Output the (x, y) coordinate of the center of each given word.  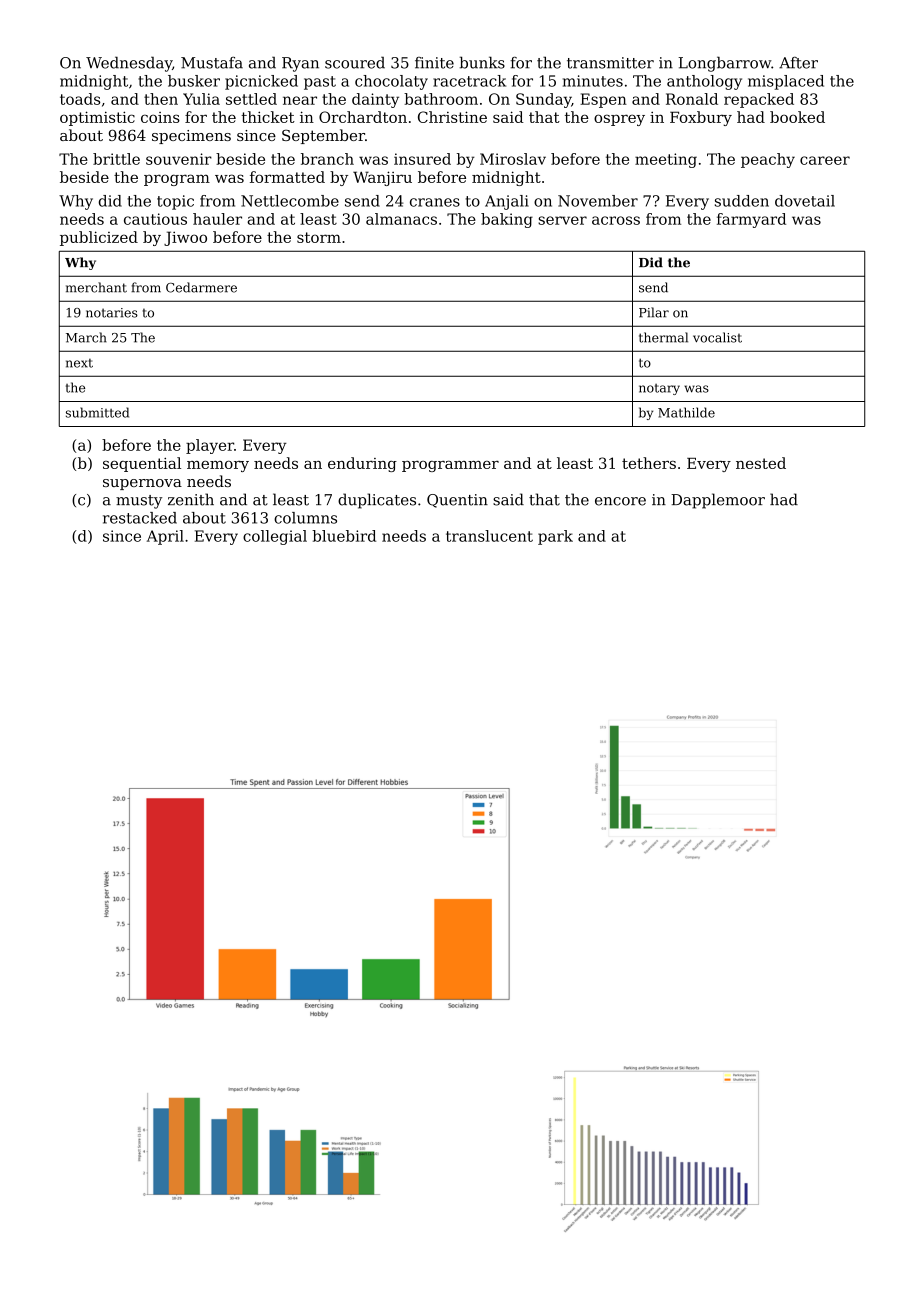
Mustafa (212, 63)
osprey (619, 120)
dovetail (805, 201)
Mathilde (686, 412)
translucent (489, 536)
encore (620, 501)
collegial (275, 537)
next (79, 363)
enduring (362, 464)
